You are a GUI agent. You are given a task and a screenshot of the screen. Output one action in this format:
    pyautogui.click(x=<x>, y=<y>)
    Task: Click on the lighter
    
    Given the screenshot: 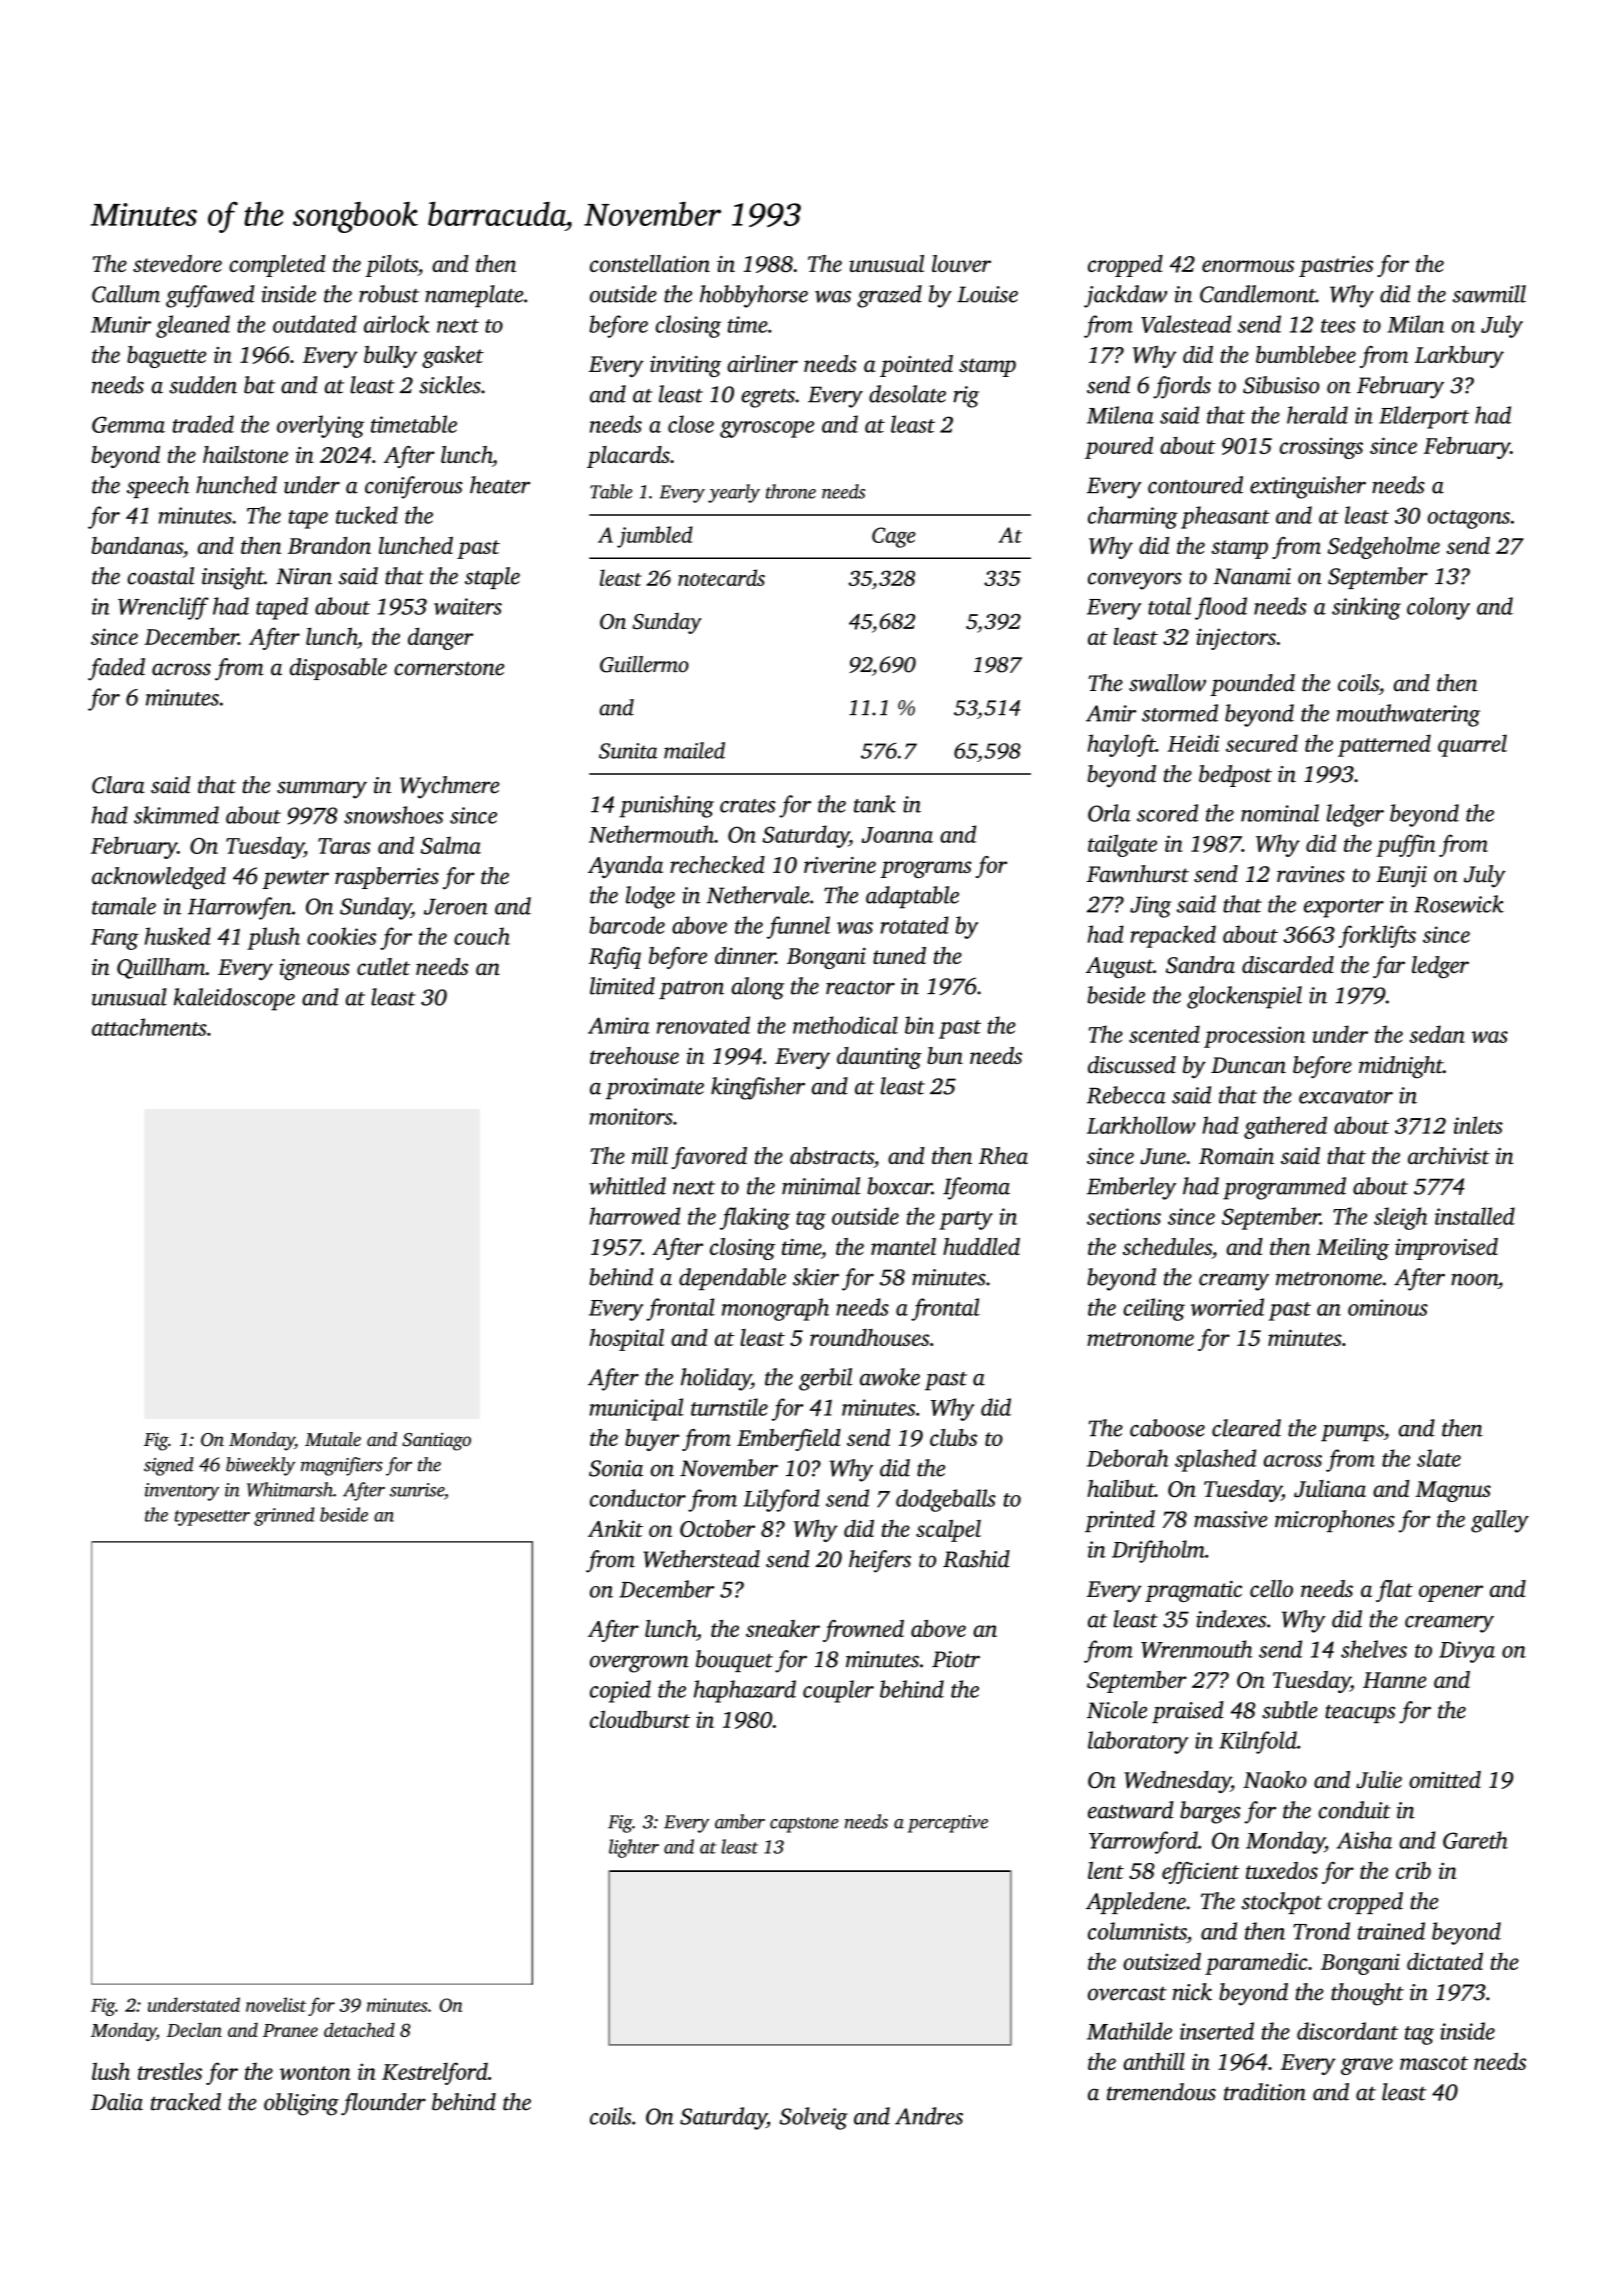 What is the action you would take?
    pyautogui.click(x=634, y=1848)
